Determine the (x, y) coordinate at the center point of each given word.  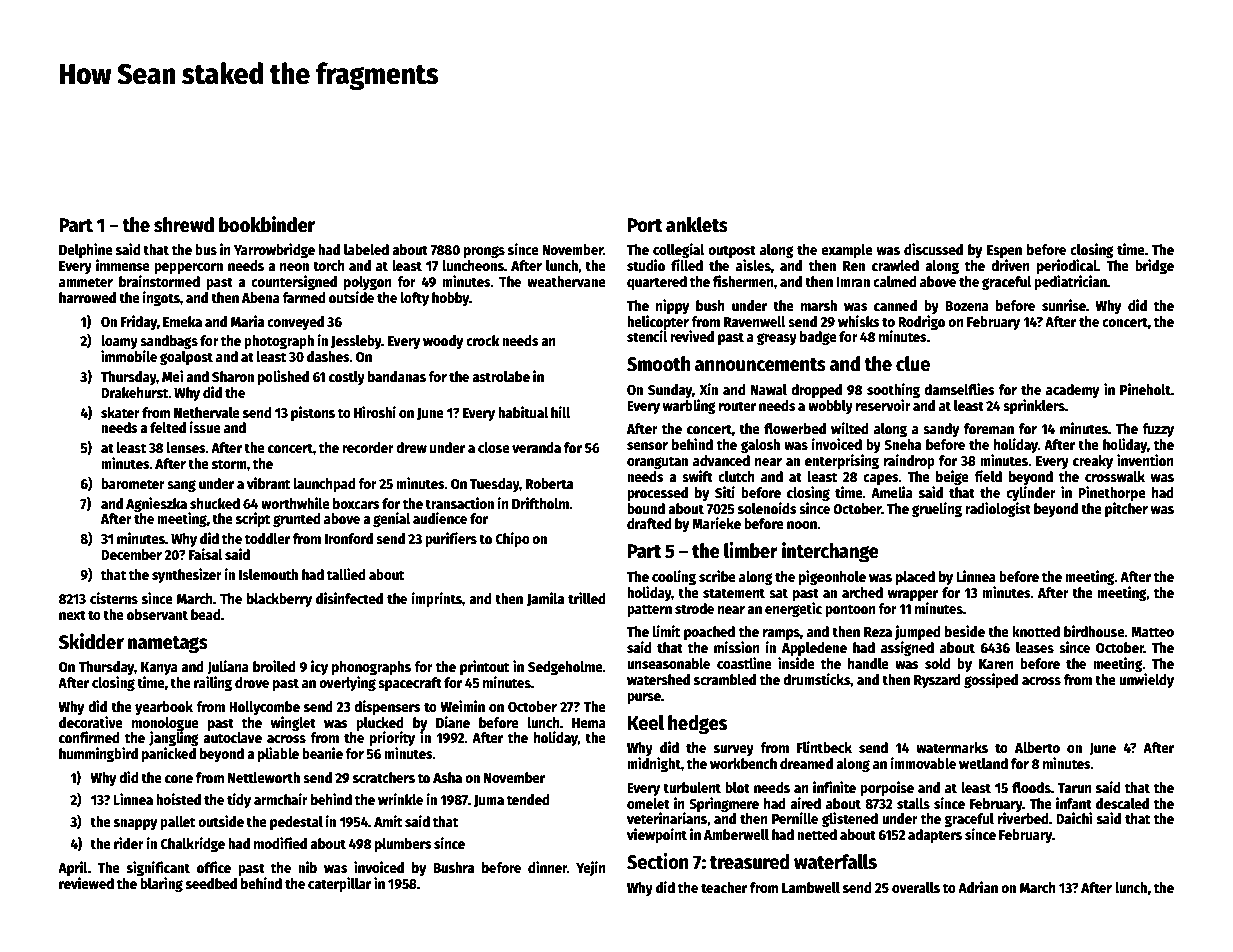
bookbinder (267, 224)
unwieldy (1146, 680)
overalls (916, 887)
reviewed (86, 883)
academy (1073, 391)
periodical (1067, 266)
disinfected (349, 598)
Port (645, 225)
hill (560, 412)
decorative (91, 722)
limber (751, 550)
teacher (724, 887)
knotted (1036, 631)
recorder (368, 447)
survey (734, 750)
